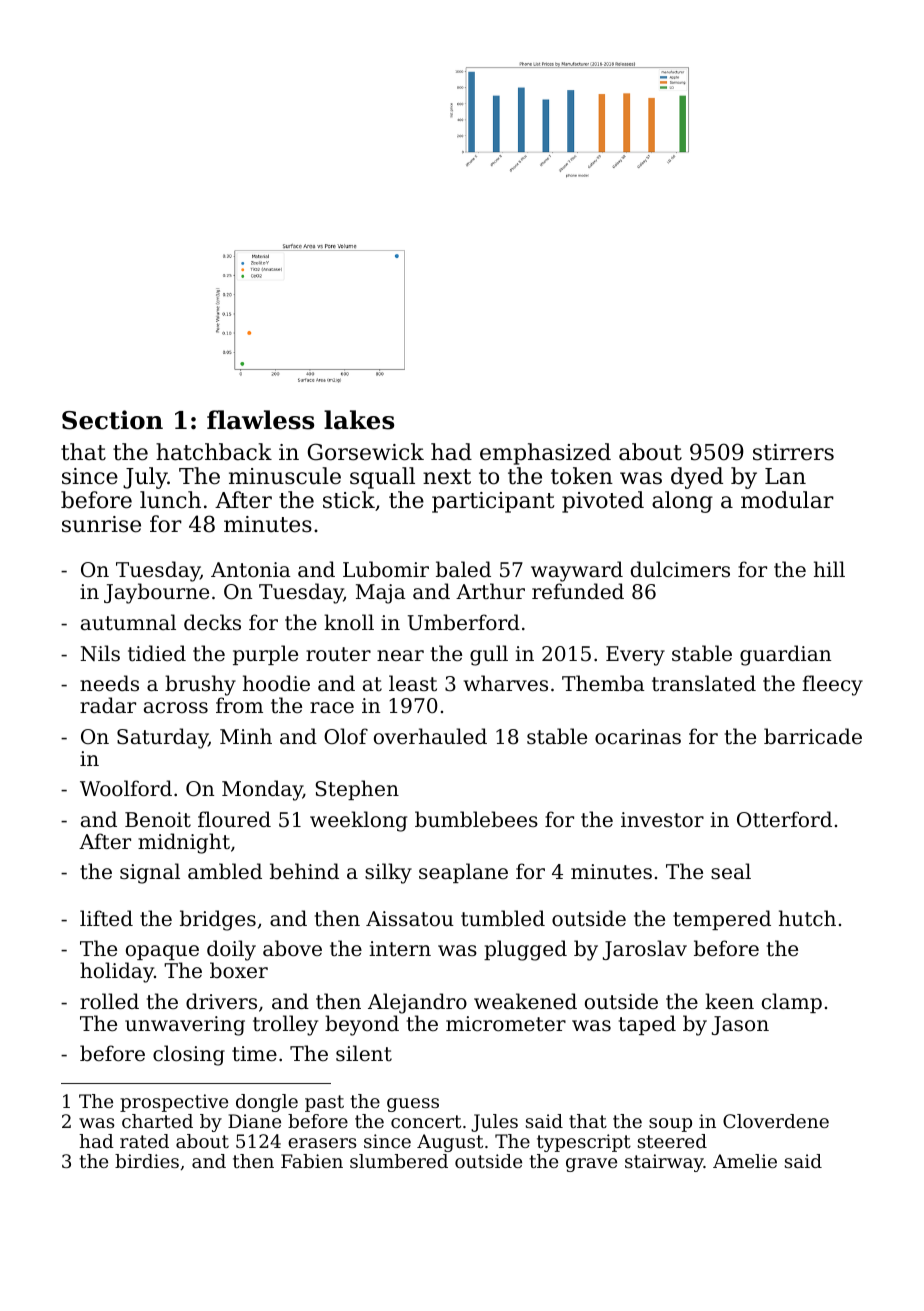 Image resolution: width=924 pixels, height=1311 pixels. What do you see at coordinates (359, 420) in the screenshot?
I see `lakes` at bounding box center [359, 420].
